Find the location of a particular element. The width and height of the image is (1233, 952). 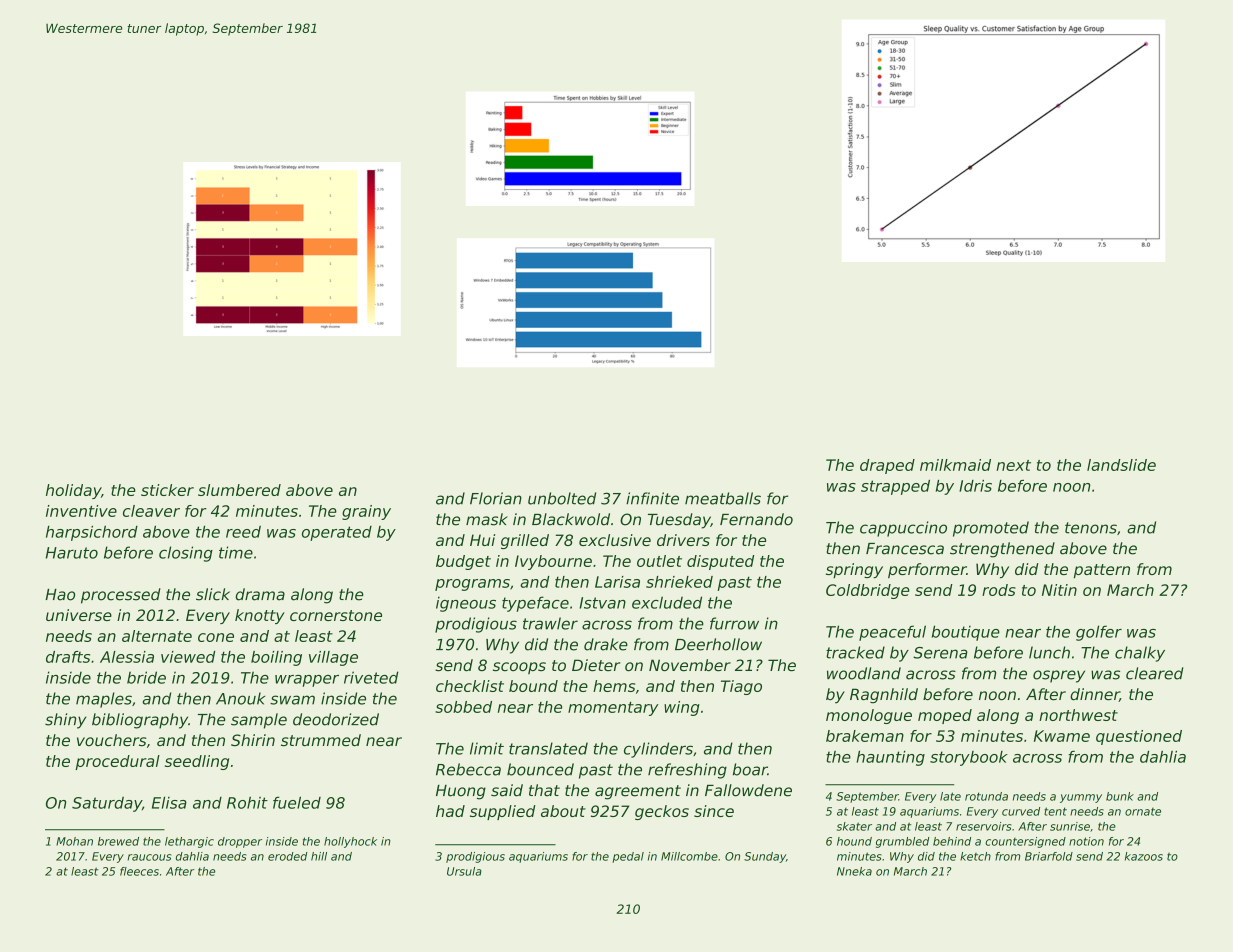

Nneka is located at coordinates (854, 871).
